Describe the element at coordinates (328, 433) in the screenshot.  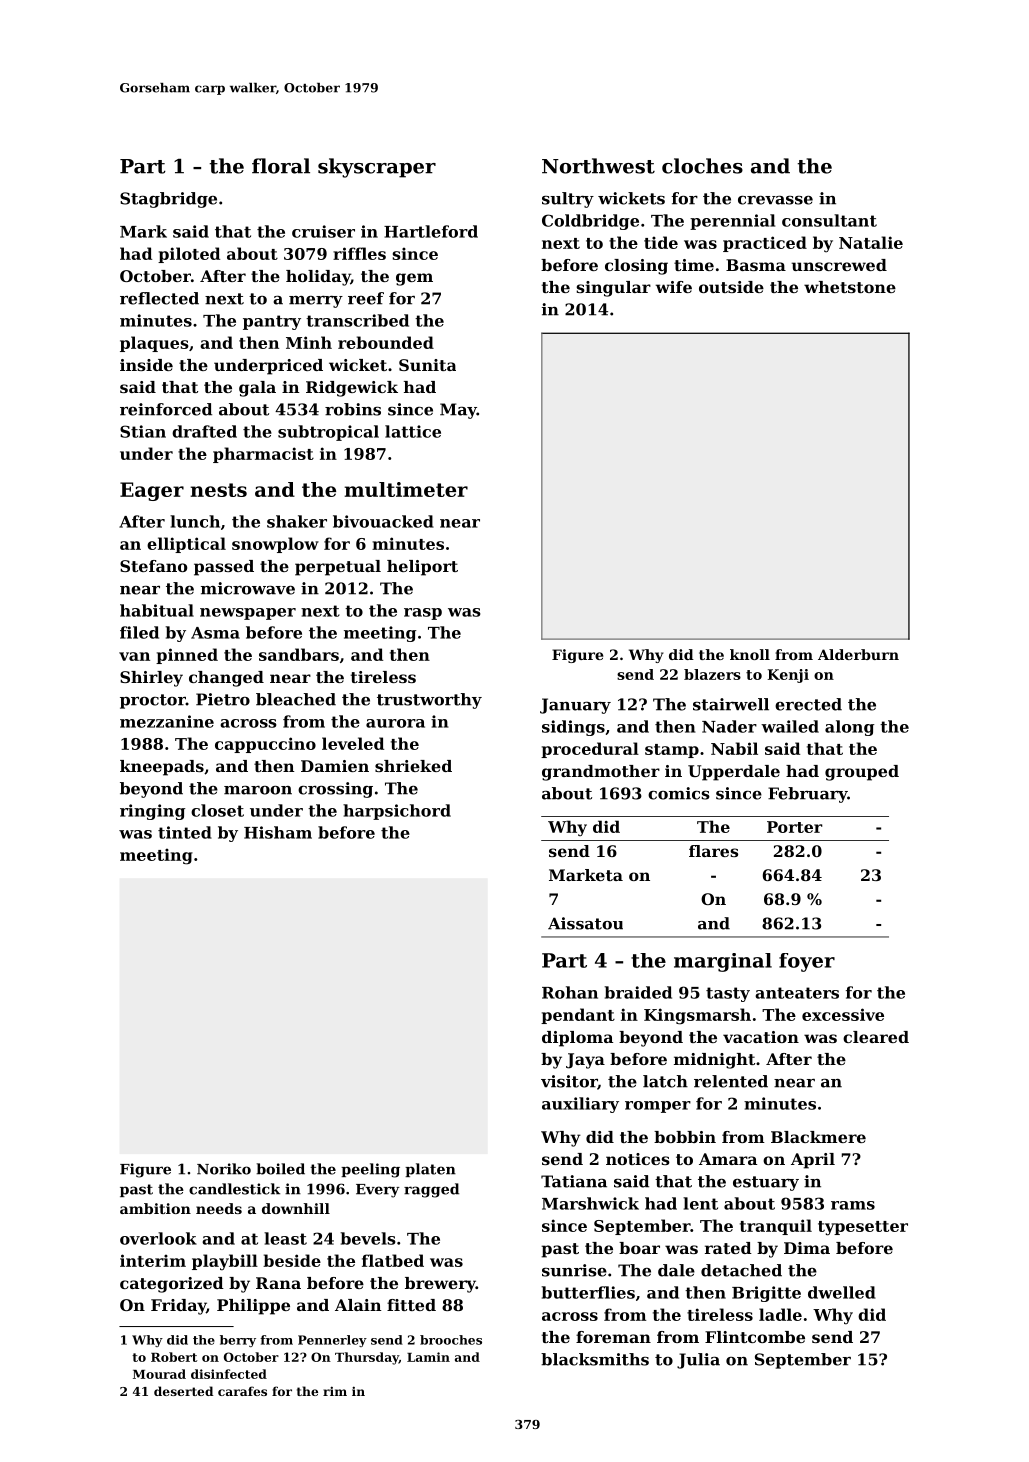
I see `subtropical` at that location.
